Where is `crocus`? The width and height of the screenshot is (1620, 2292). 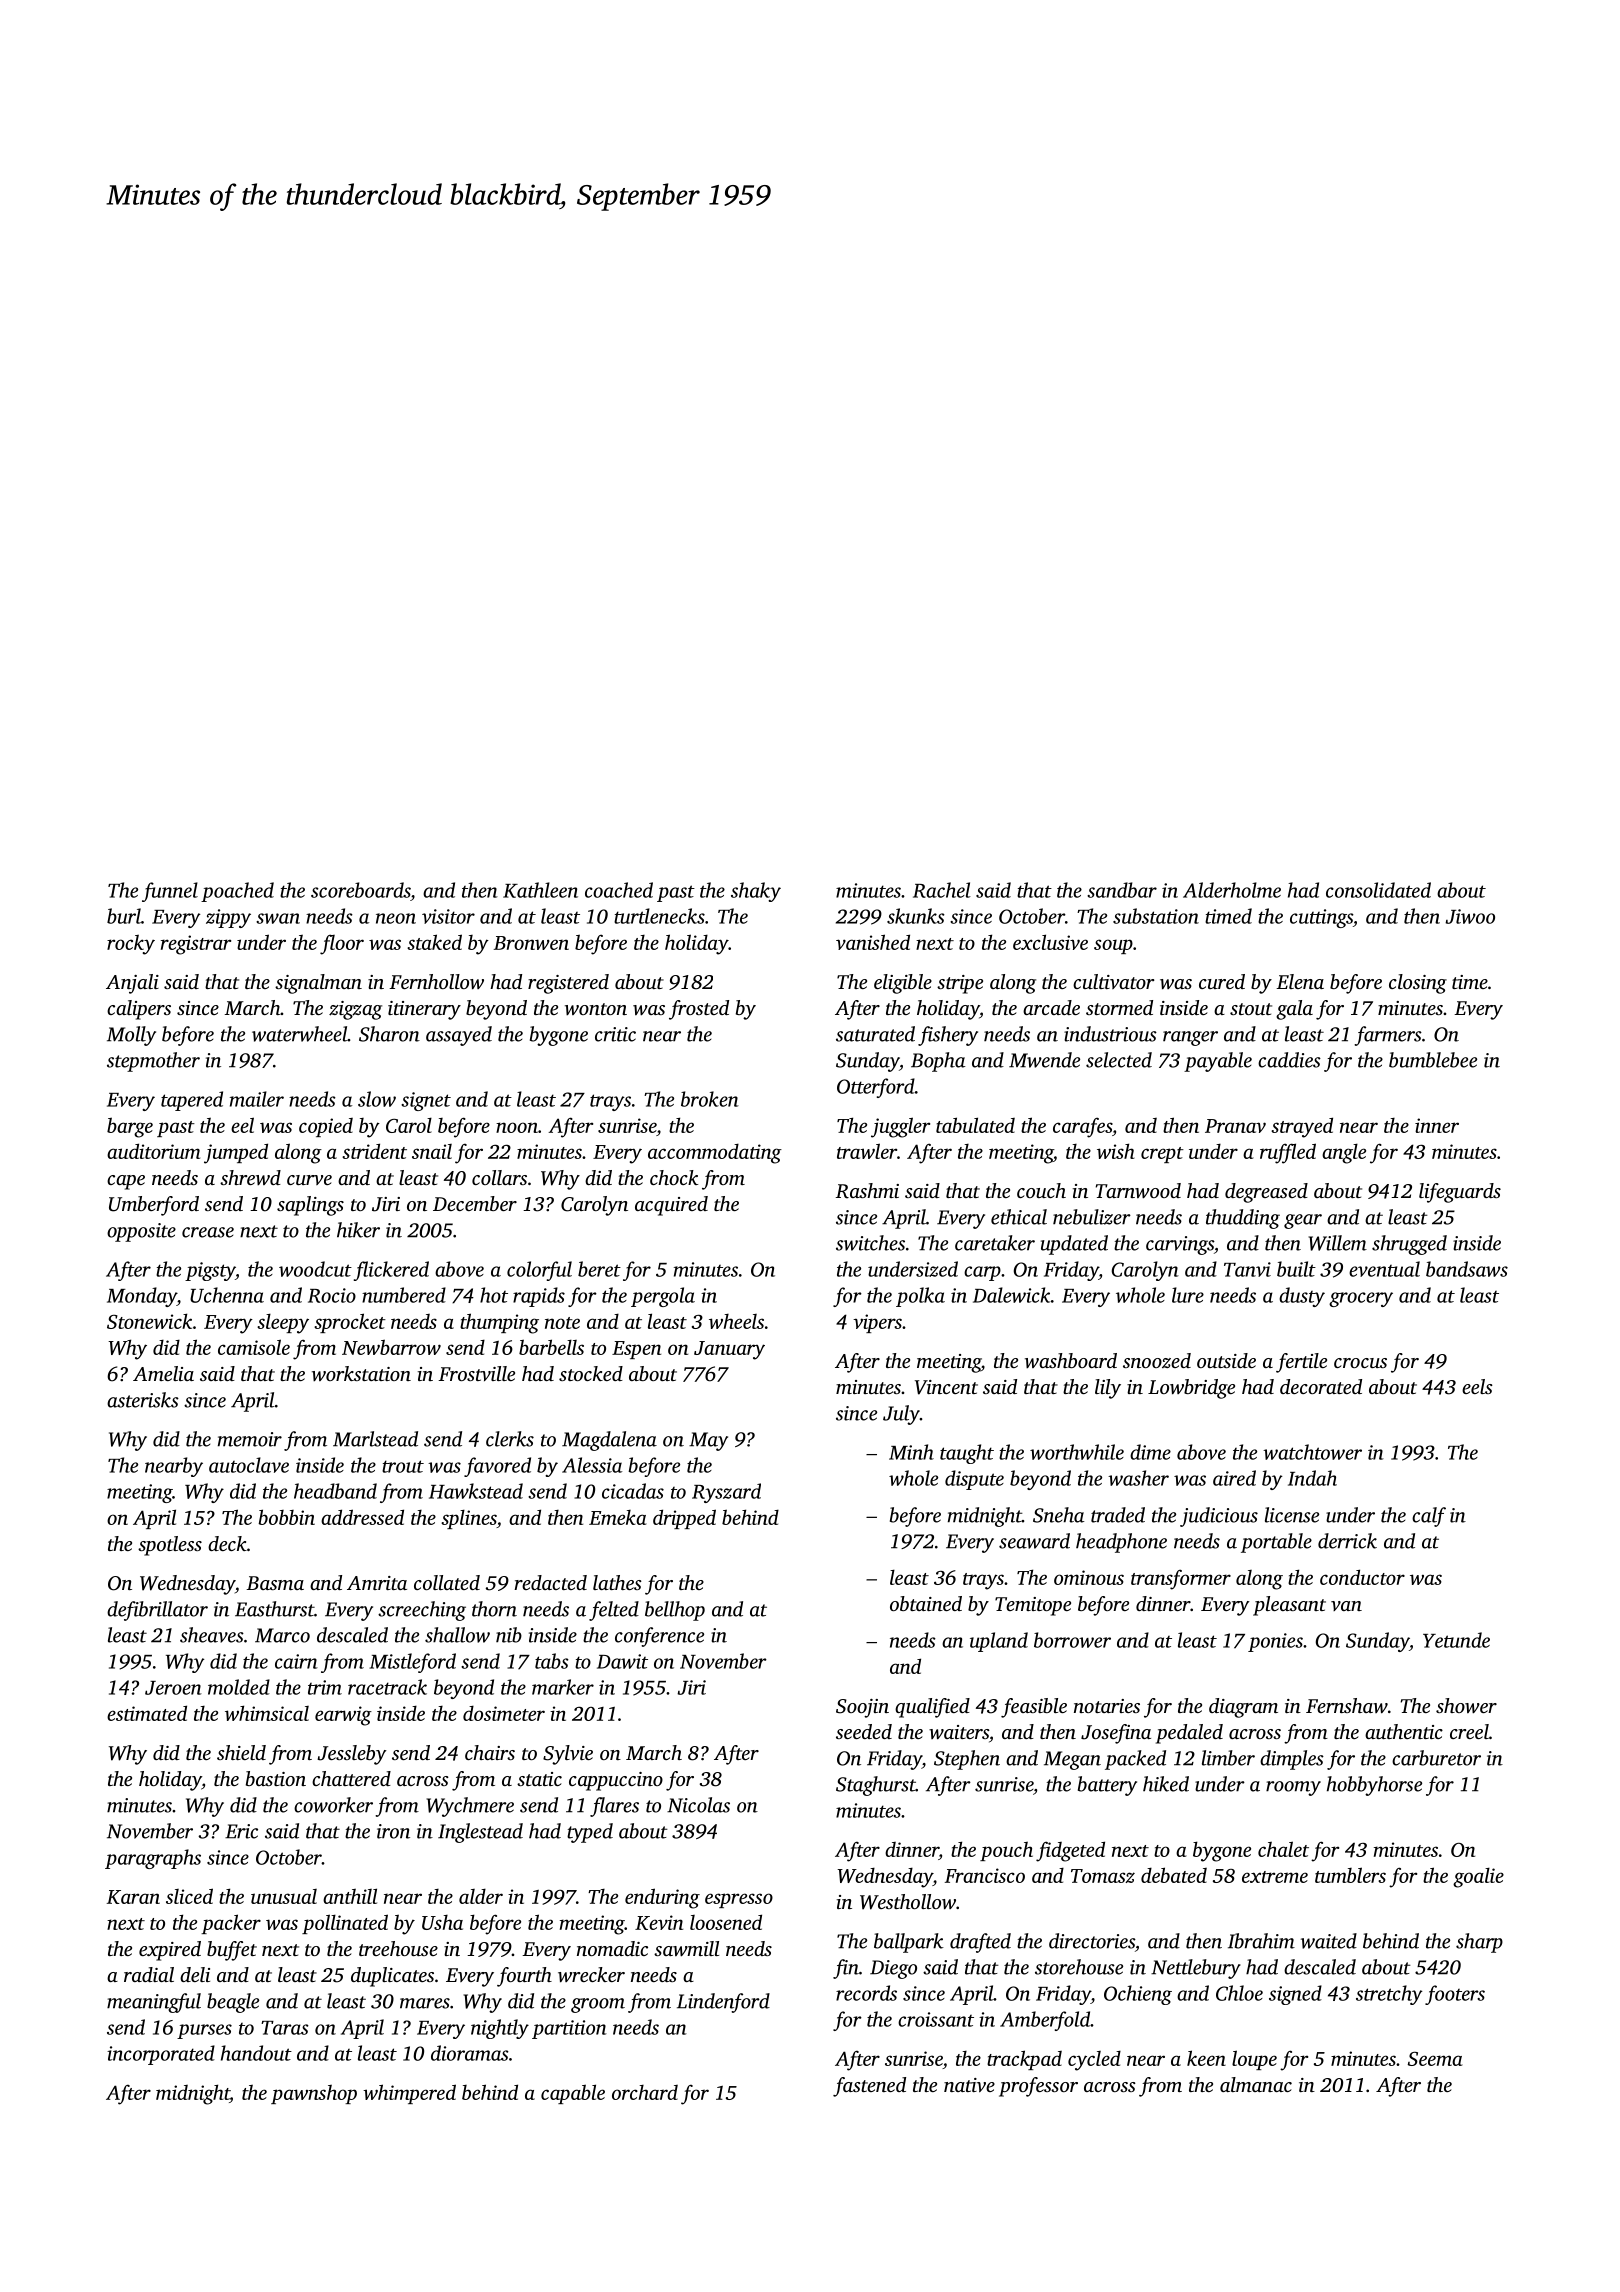 crocus is located at coordinates (1360, 1363).
